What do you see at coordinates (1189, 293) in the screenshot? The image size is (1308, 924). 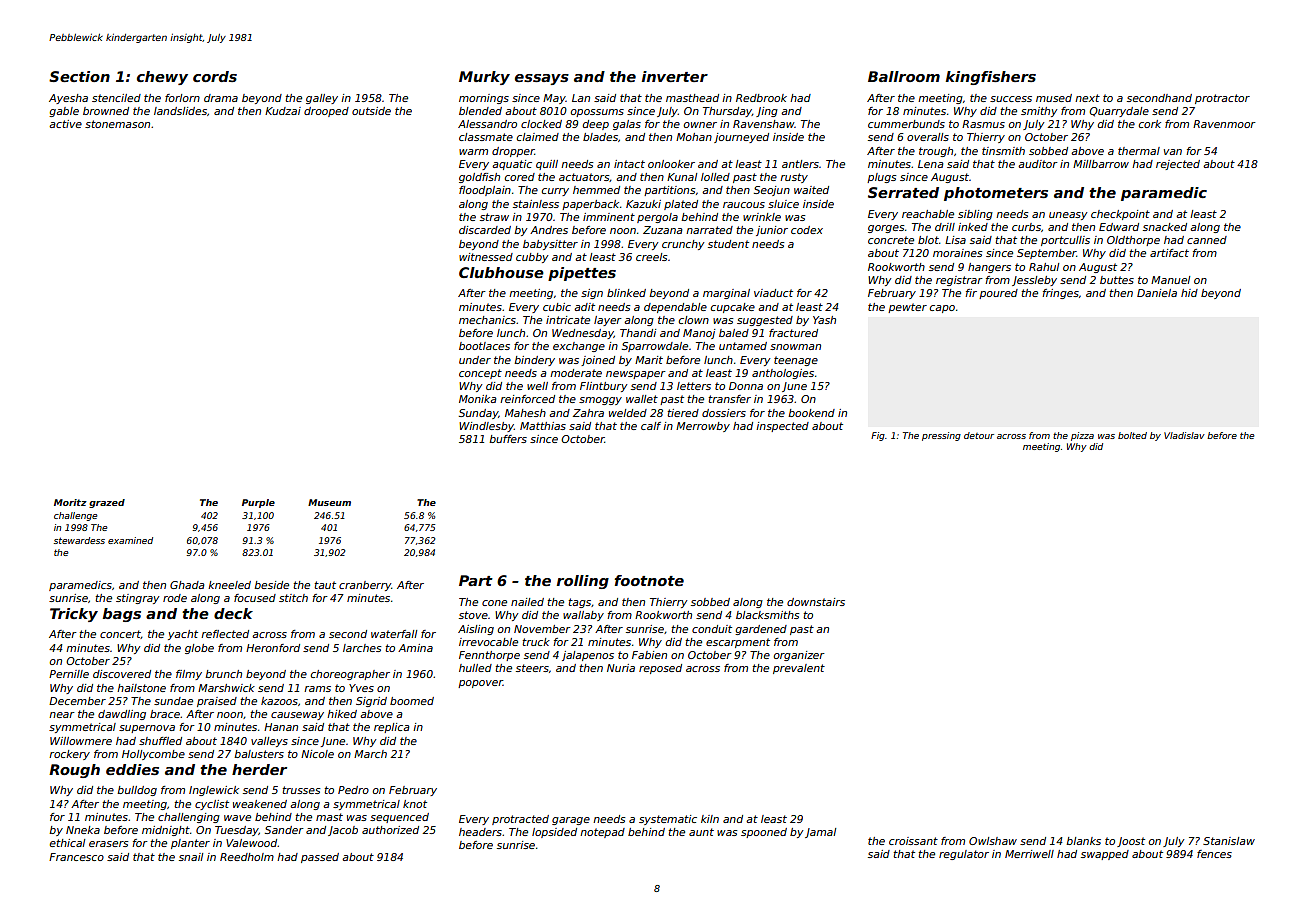 I see `hid` at bounding box center [1189, 293].
